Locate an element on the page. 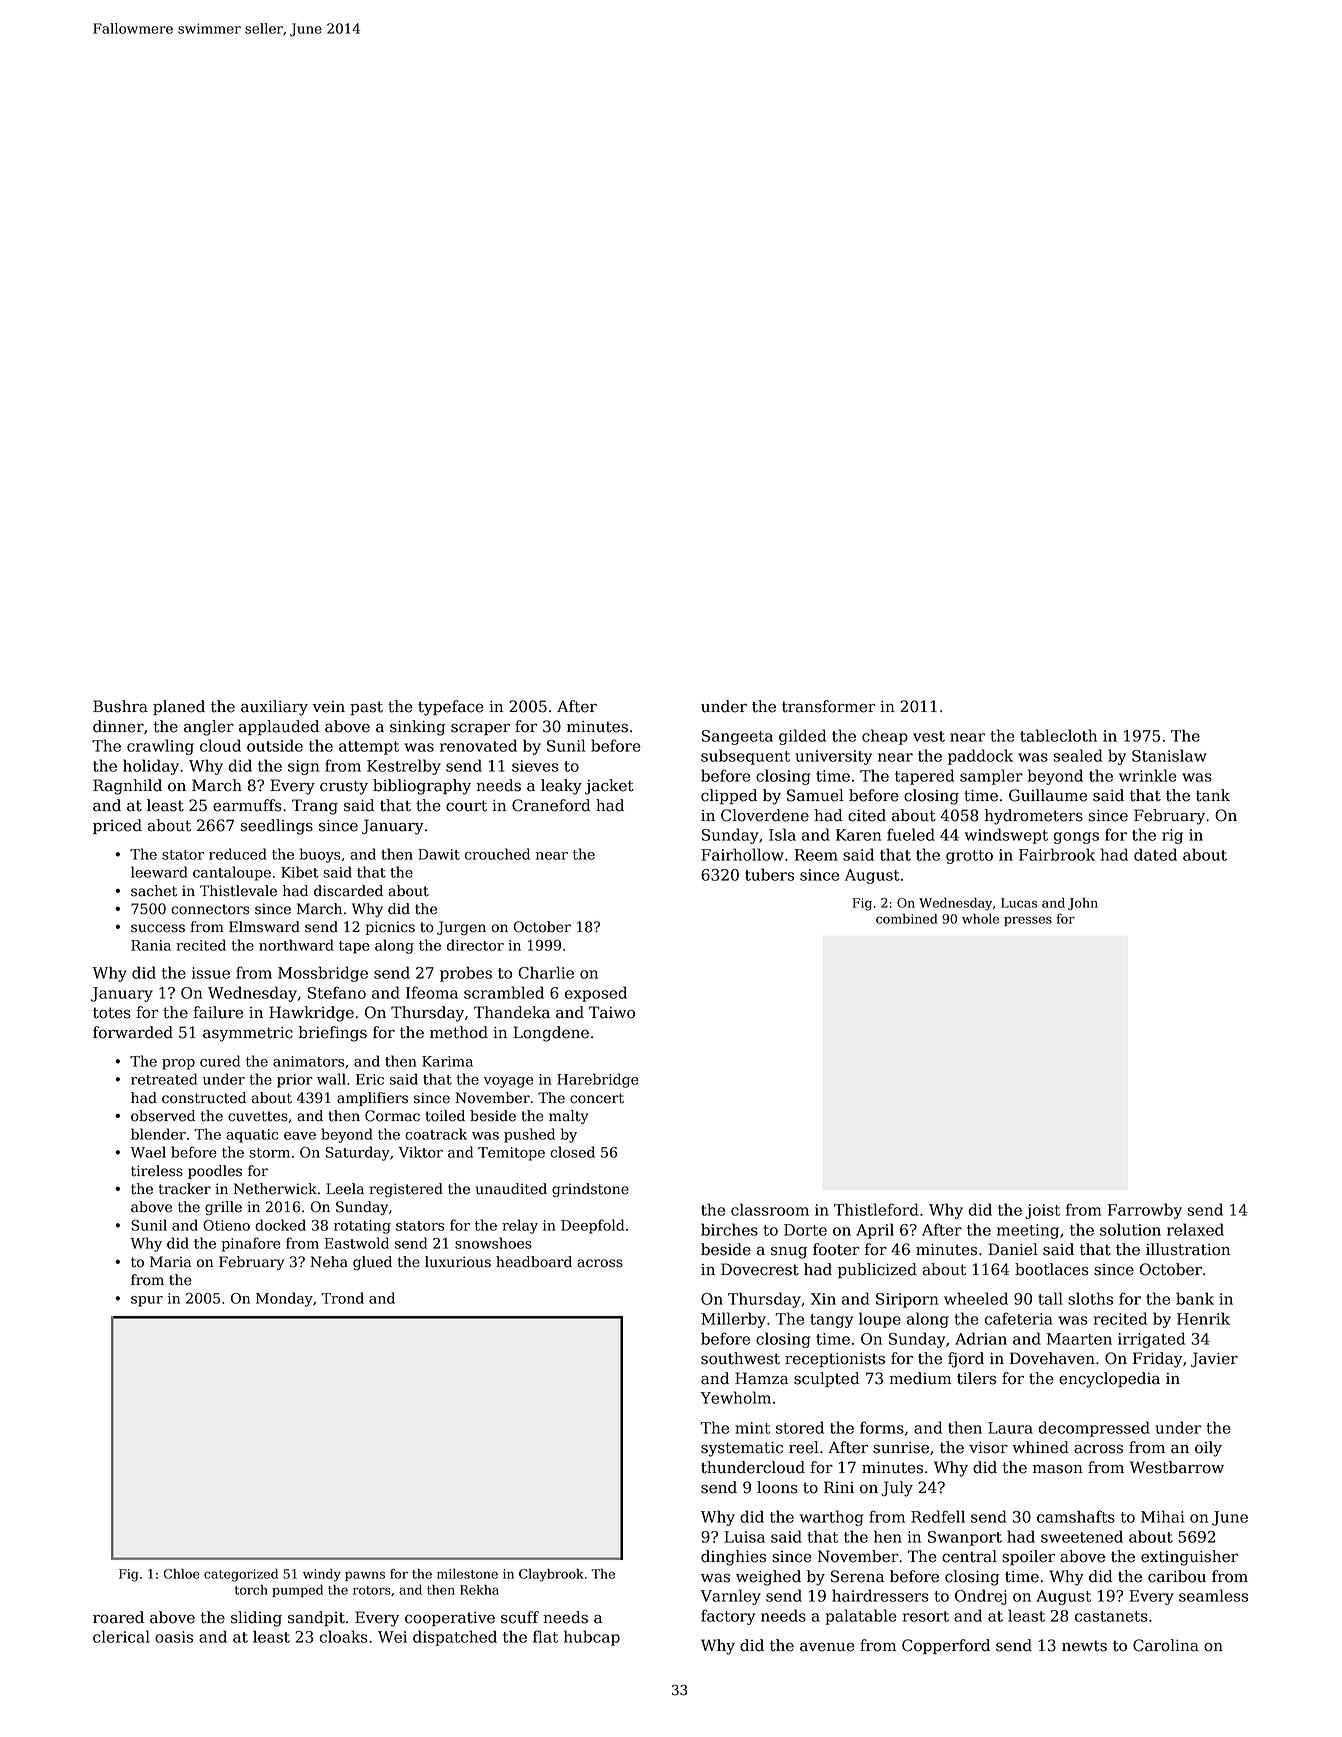 This image has height=1737, width=1342. transformer is located at coordinates (829, 706).
